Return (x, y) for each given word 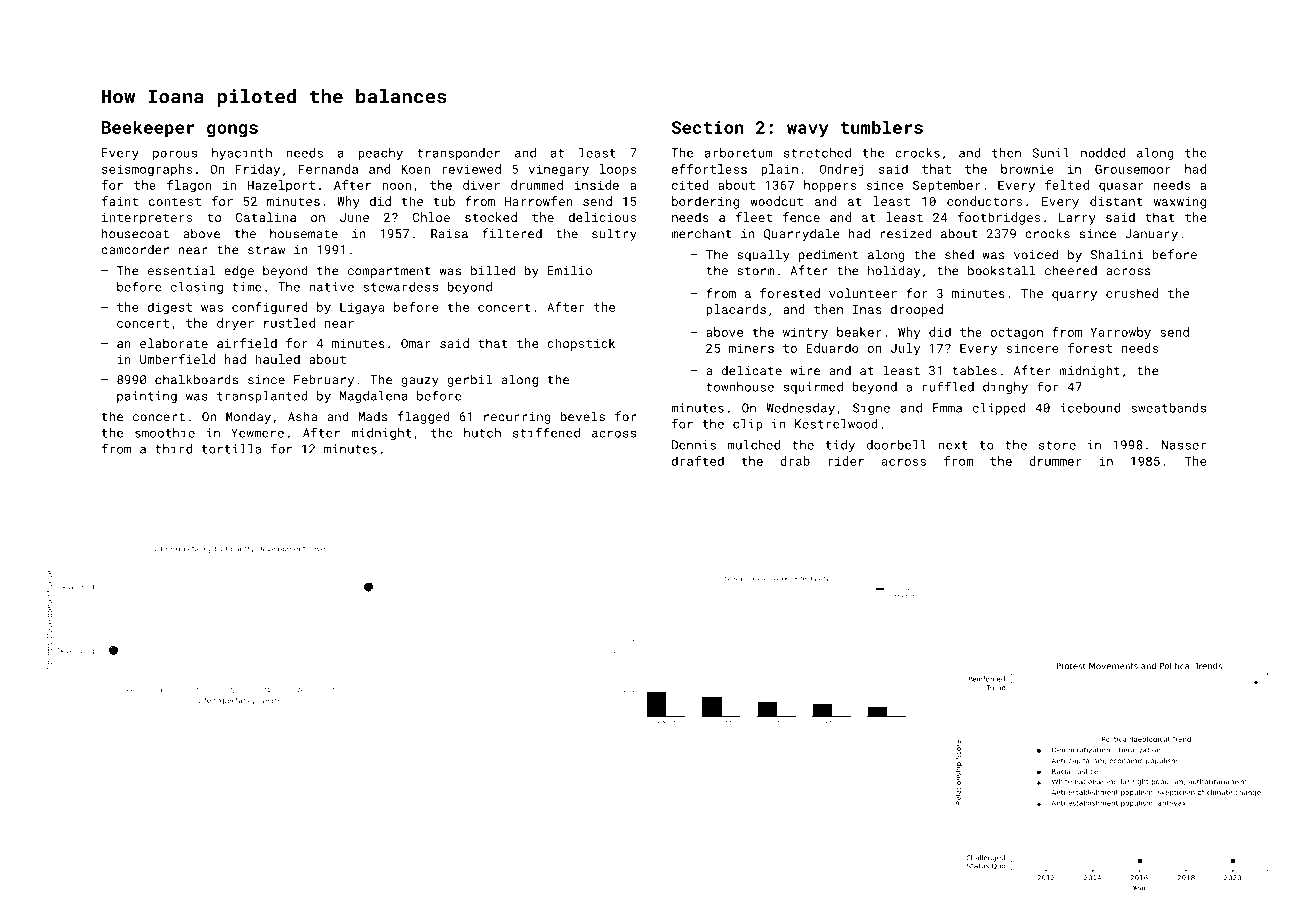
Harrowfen (539, 201)
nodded (1103, 153)
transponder (458, 154)
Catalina (266, 217)
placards (736, 310)
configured (270, 308)
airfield (247, 343)
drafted (698, 461)
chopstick (581, 344)
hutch (482, 433)
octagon (1017, 334)
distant (1116, 201)
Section (708, 127)
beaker (859, 332)
